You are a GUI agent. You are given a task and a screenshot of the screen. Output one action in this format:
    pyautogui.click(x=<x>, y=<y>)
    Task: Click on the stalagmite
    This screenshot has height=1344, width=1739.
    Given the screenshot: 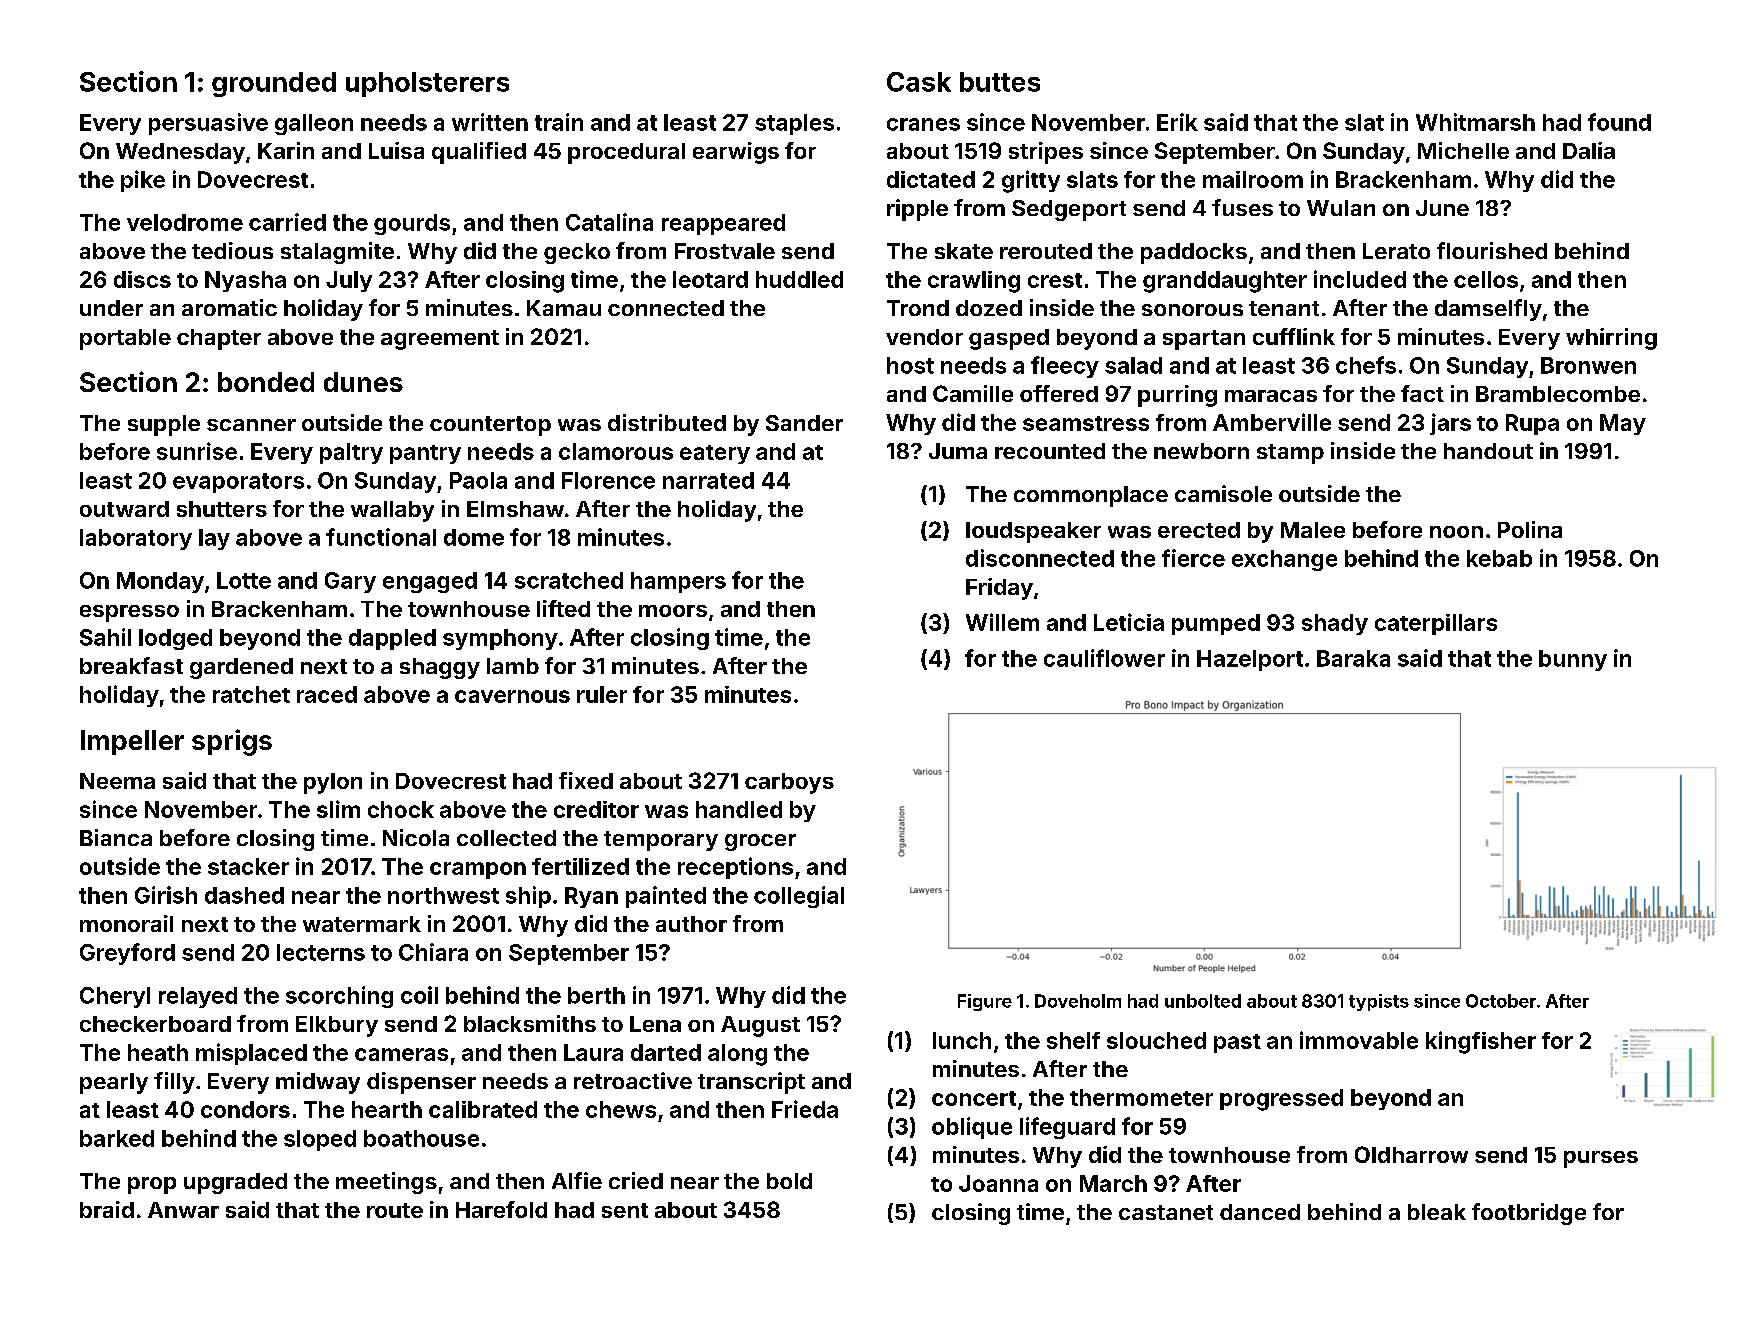 What is the action you would take?
    pyautogui.click(x=337, y=253)
